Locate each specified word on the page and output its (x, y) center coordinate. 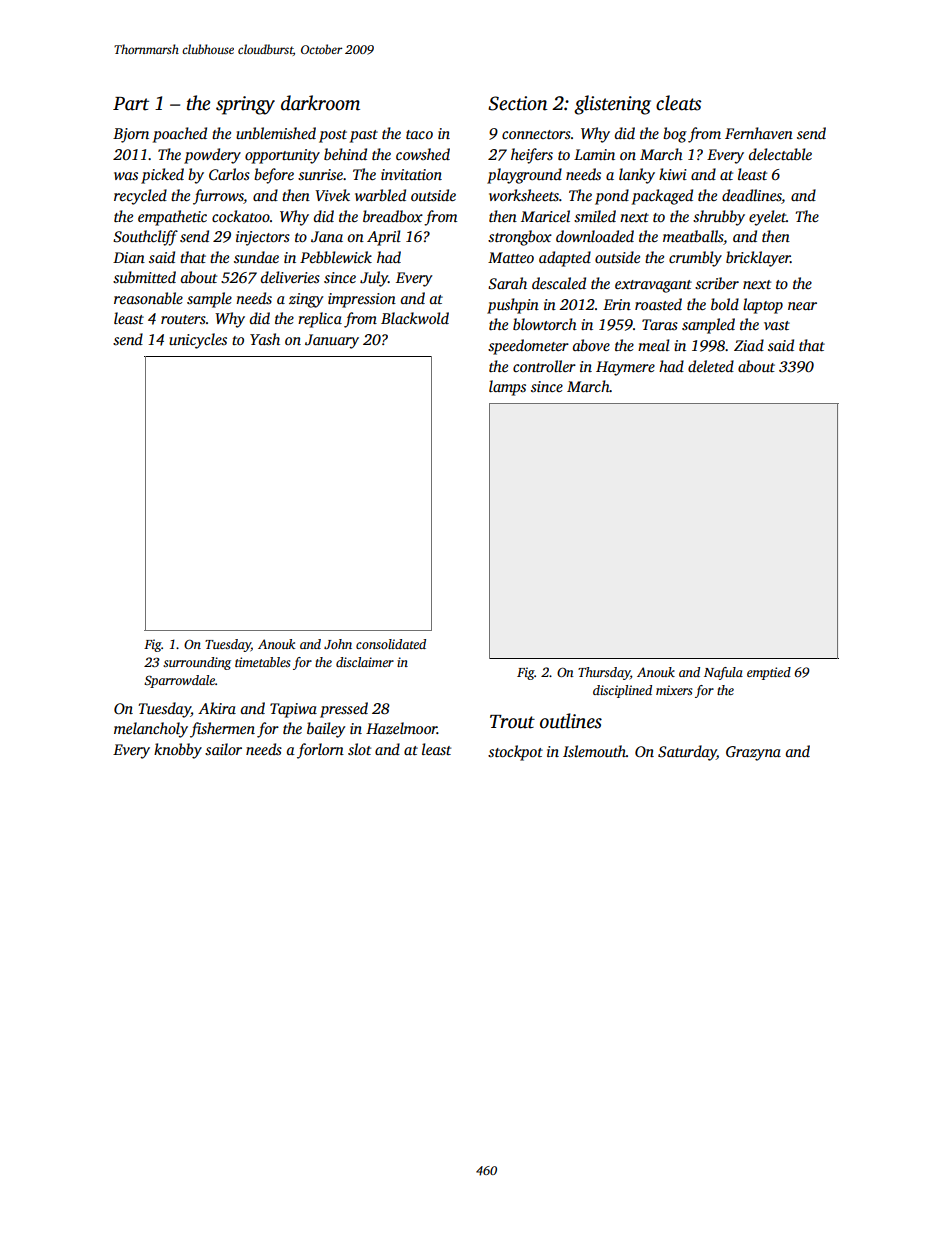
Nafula (723, 673)
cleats (678, 103)
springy (245, 105)
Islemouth (594, 751)
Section (518, 103)
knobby (178, 751)
